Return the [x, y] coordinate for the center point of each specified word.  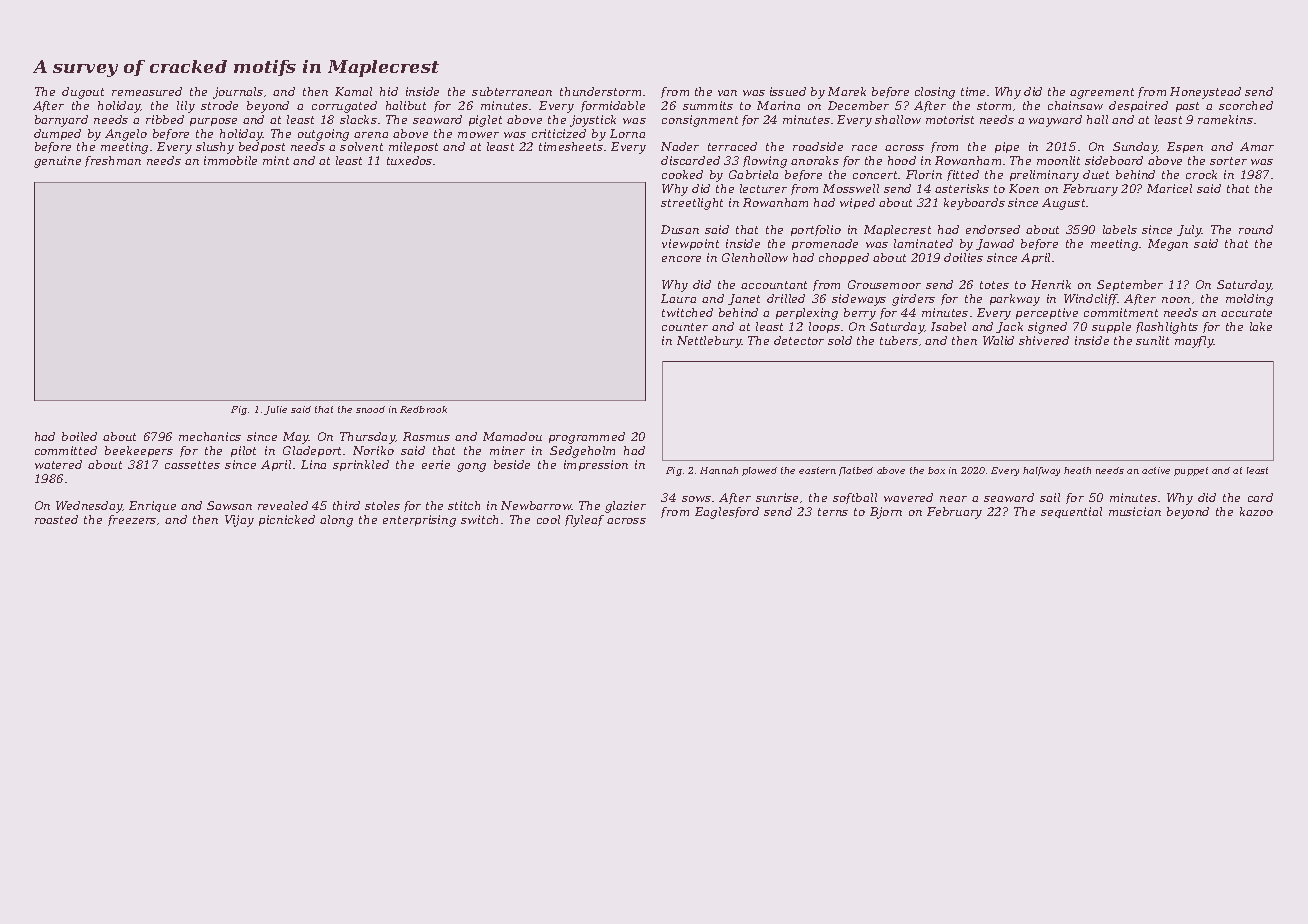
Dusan [680, 229]
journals [238, 93]
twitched [687, 312]
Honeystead [1205, 93]
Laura [678, 298]
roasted [56, 519]
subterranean [512, 91]
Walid [998, 340]
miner [507, 450]
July [1189, 231]
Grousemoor [884, 284]
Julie [275, 410]
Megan [1168, 245]
